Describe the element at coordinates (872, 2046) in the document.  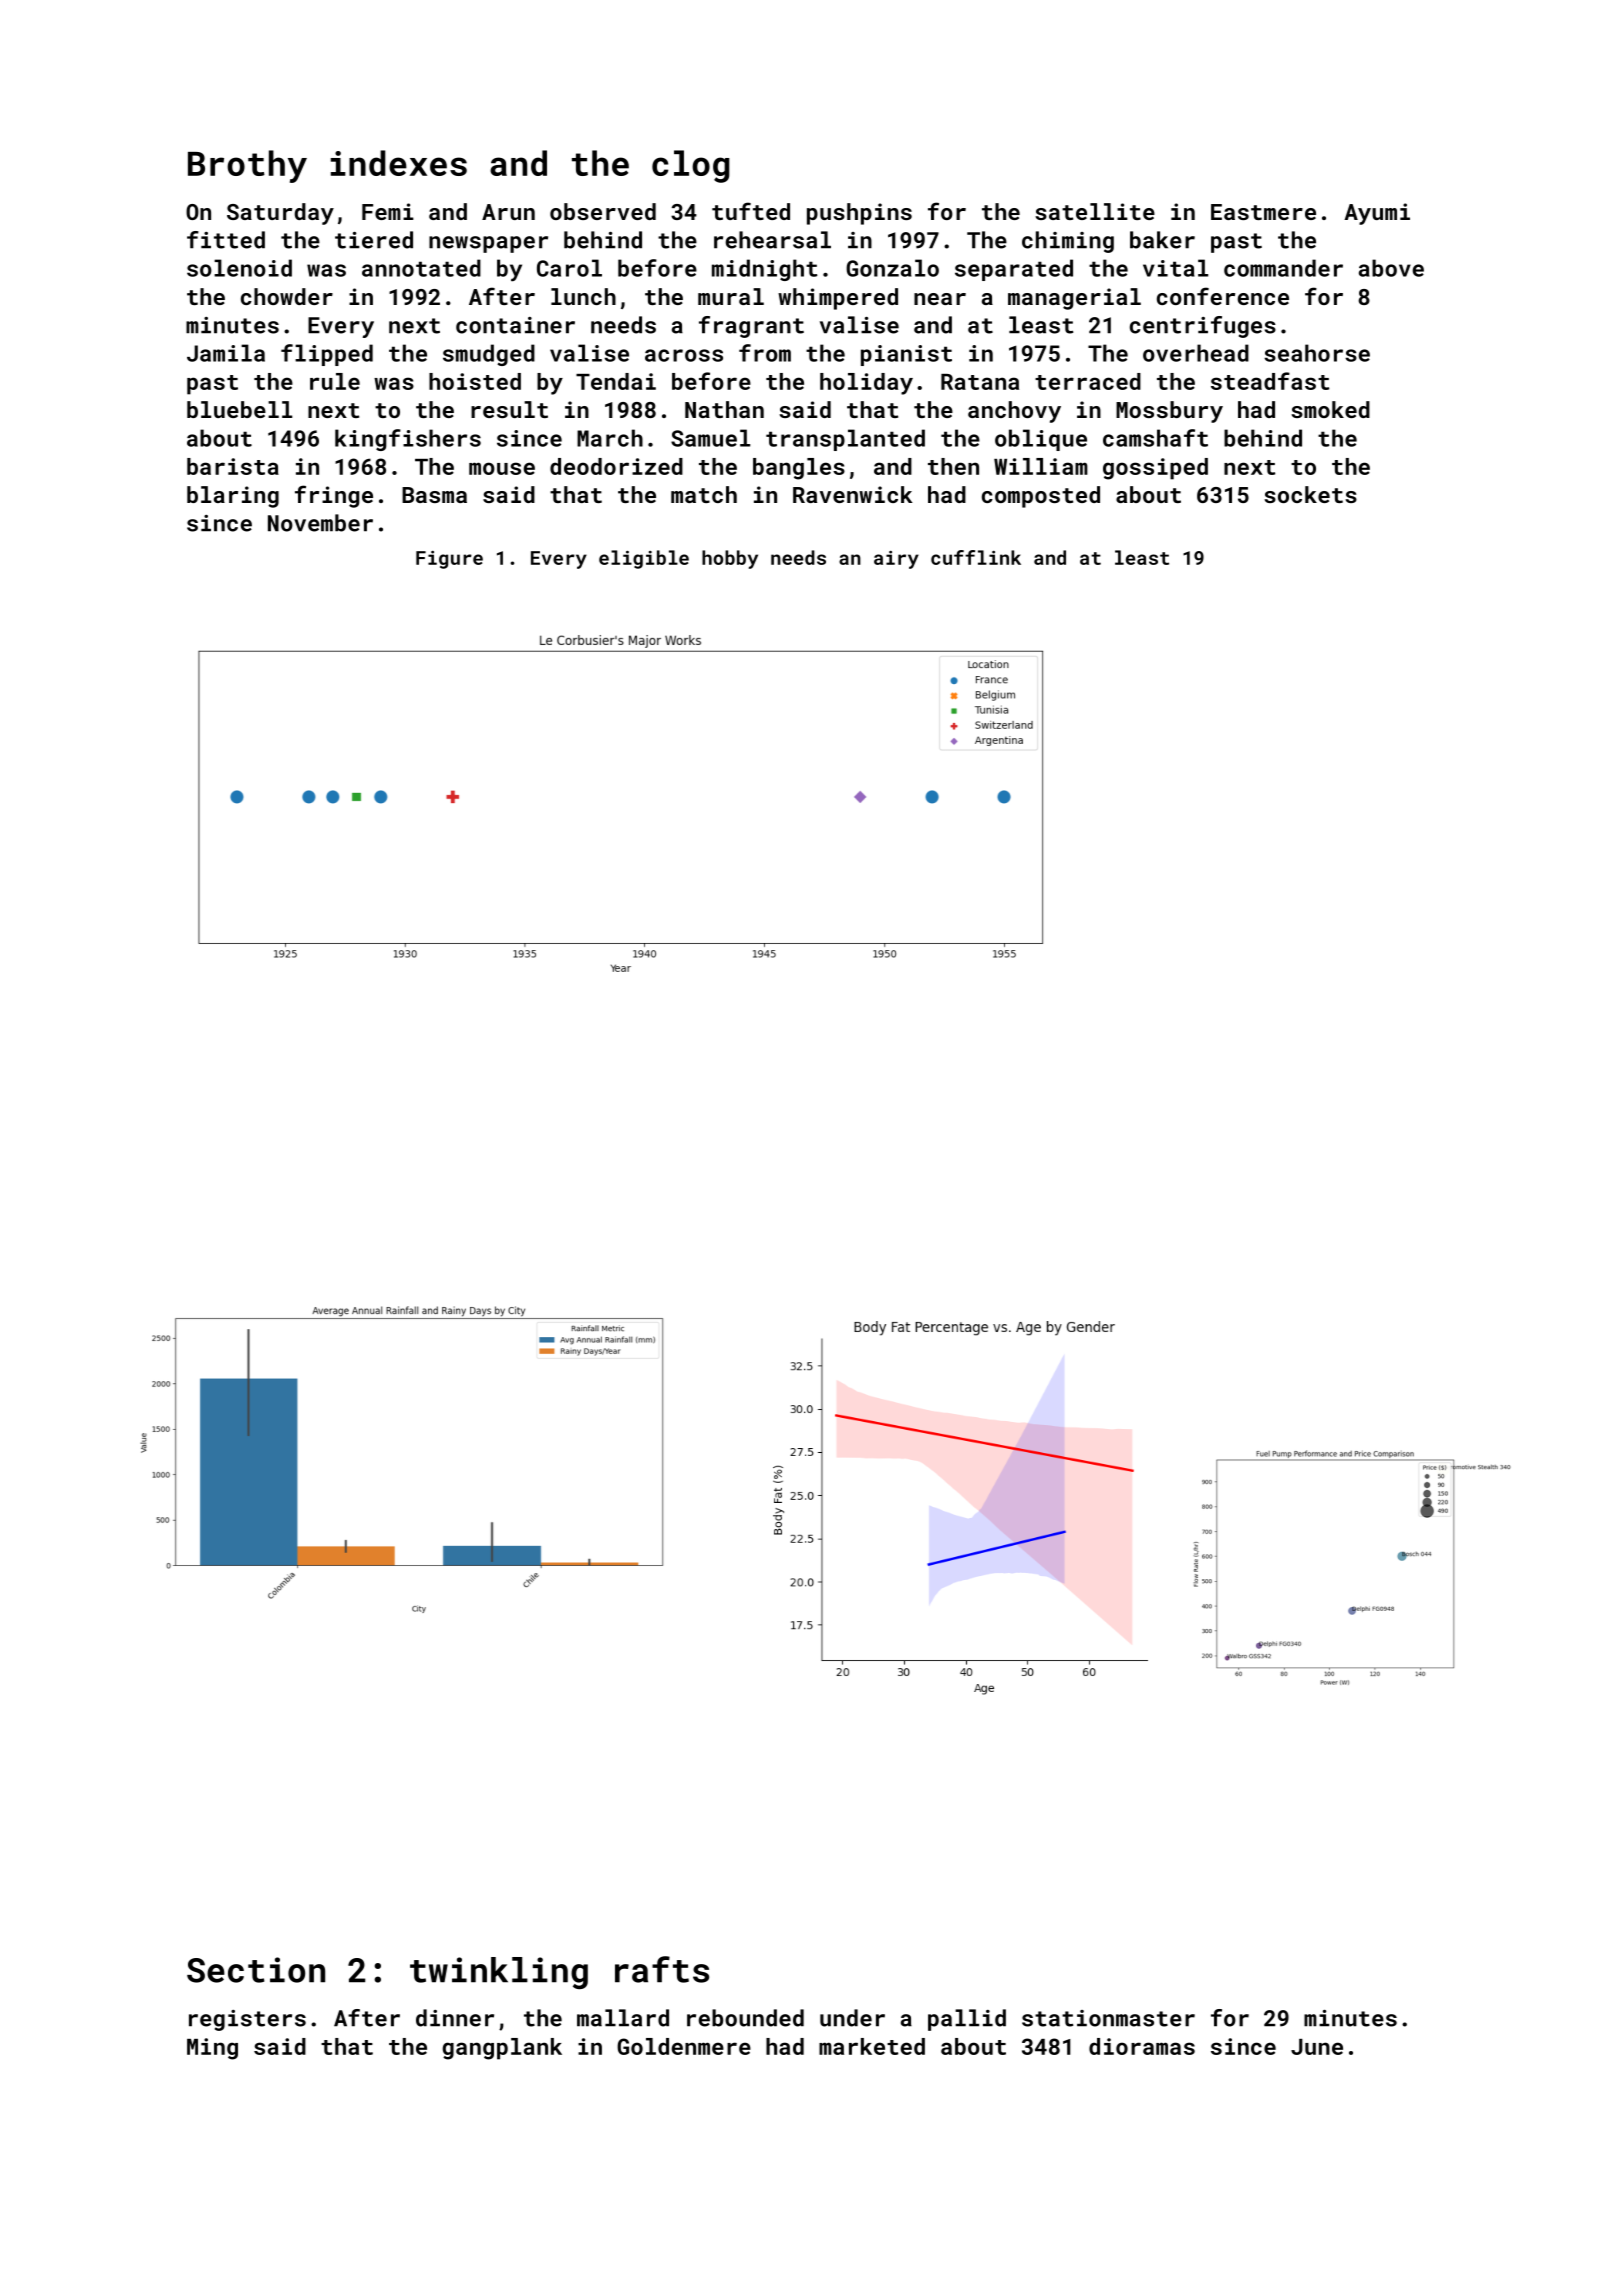
I see `marketed` at that location.
